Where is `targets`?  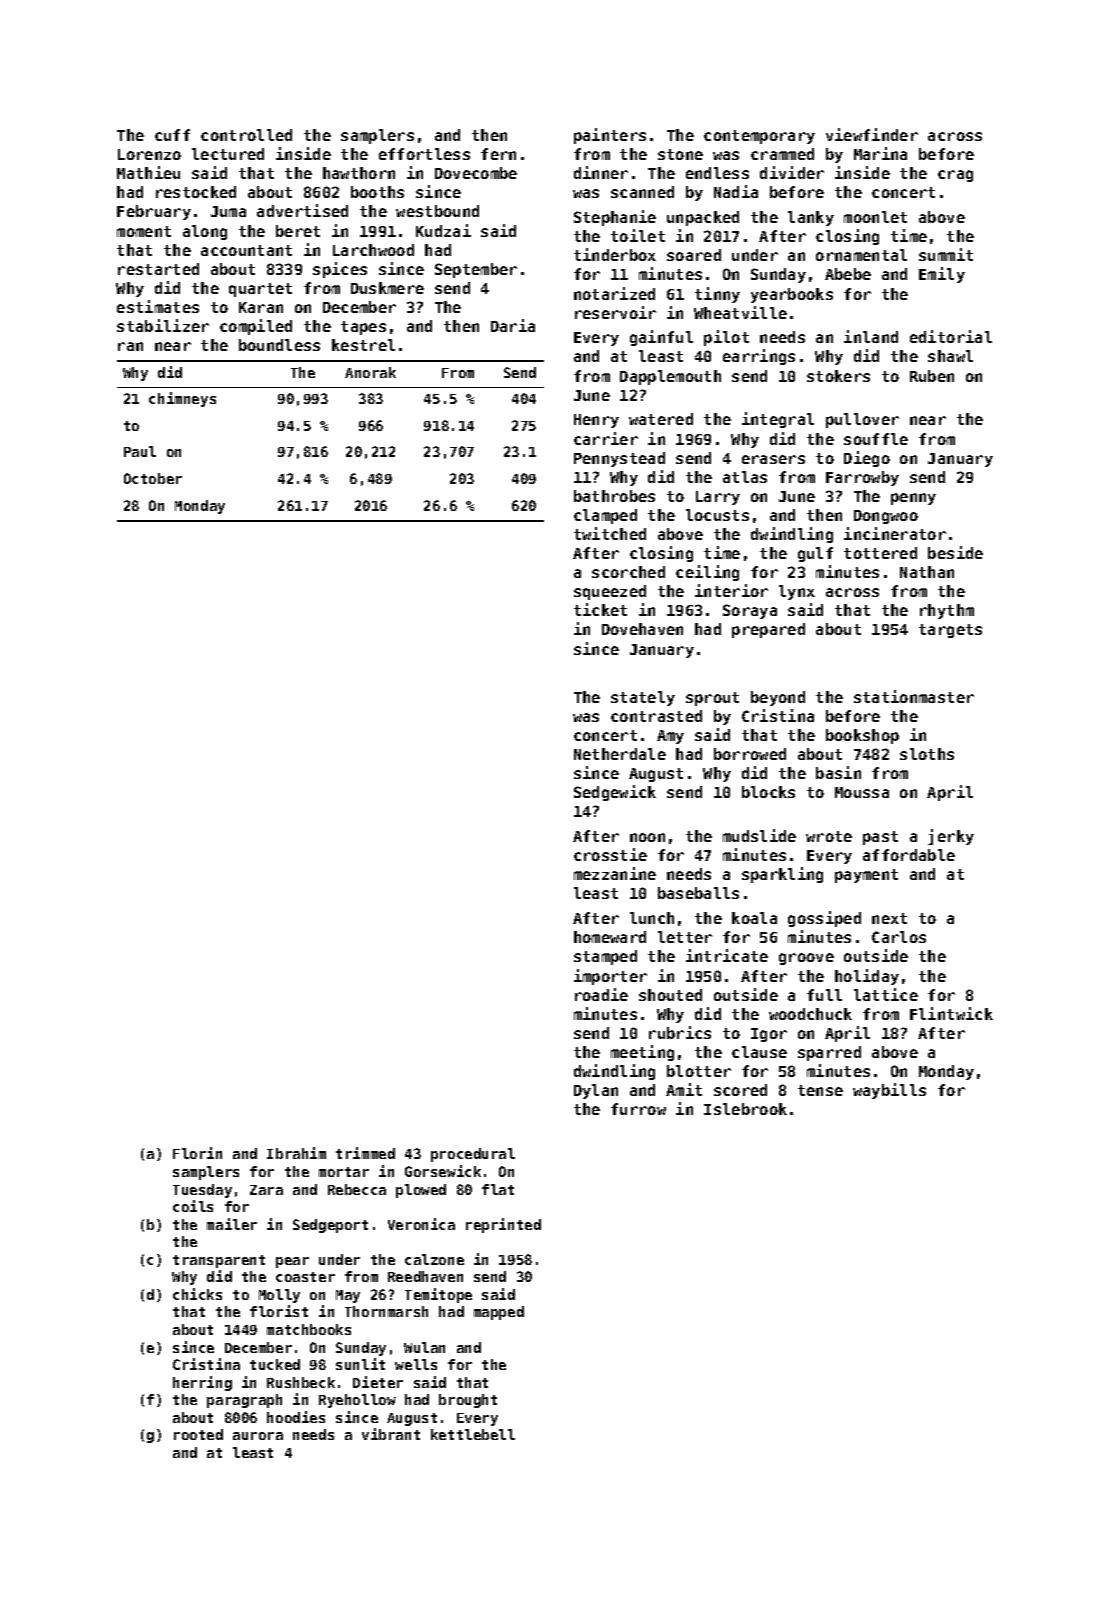
targets is located at coordinates (950, 631).
